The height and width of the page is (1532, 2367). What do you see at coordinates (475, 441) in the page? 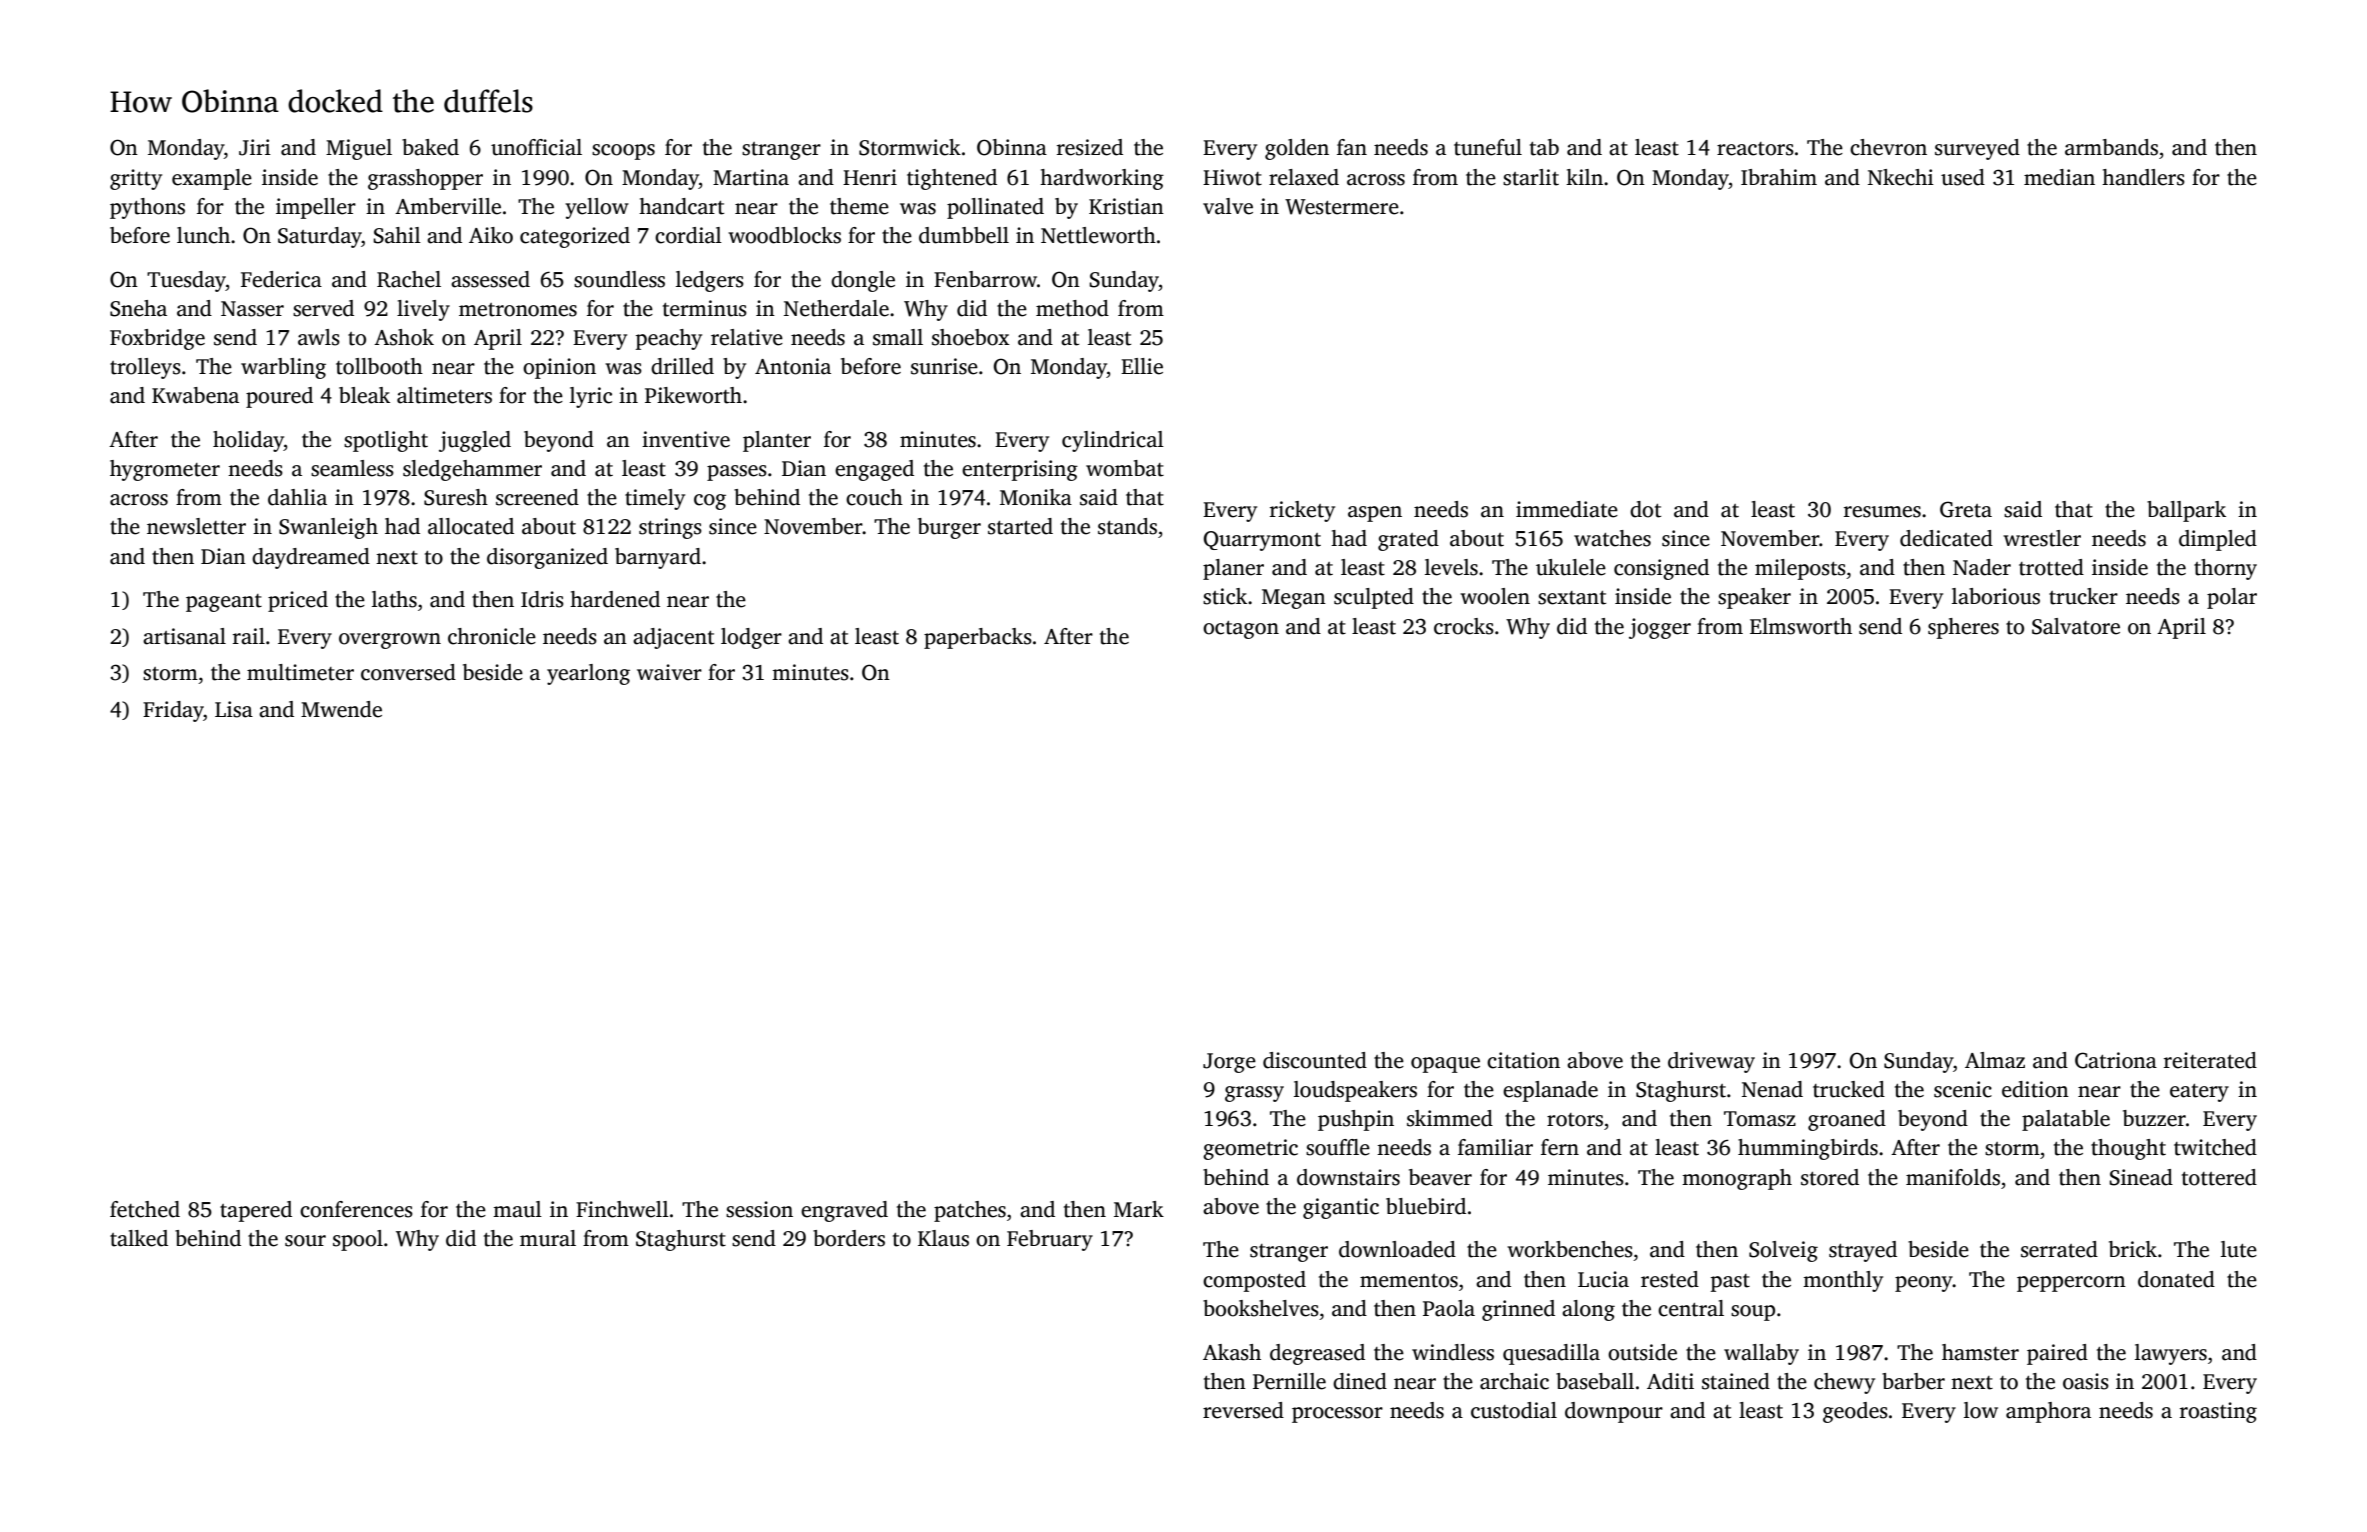
I see `juggled` at bounding box center [475, 441].
